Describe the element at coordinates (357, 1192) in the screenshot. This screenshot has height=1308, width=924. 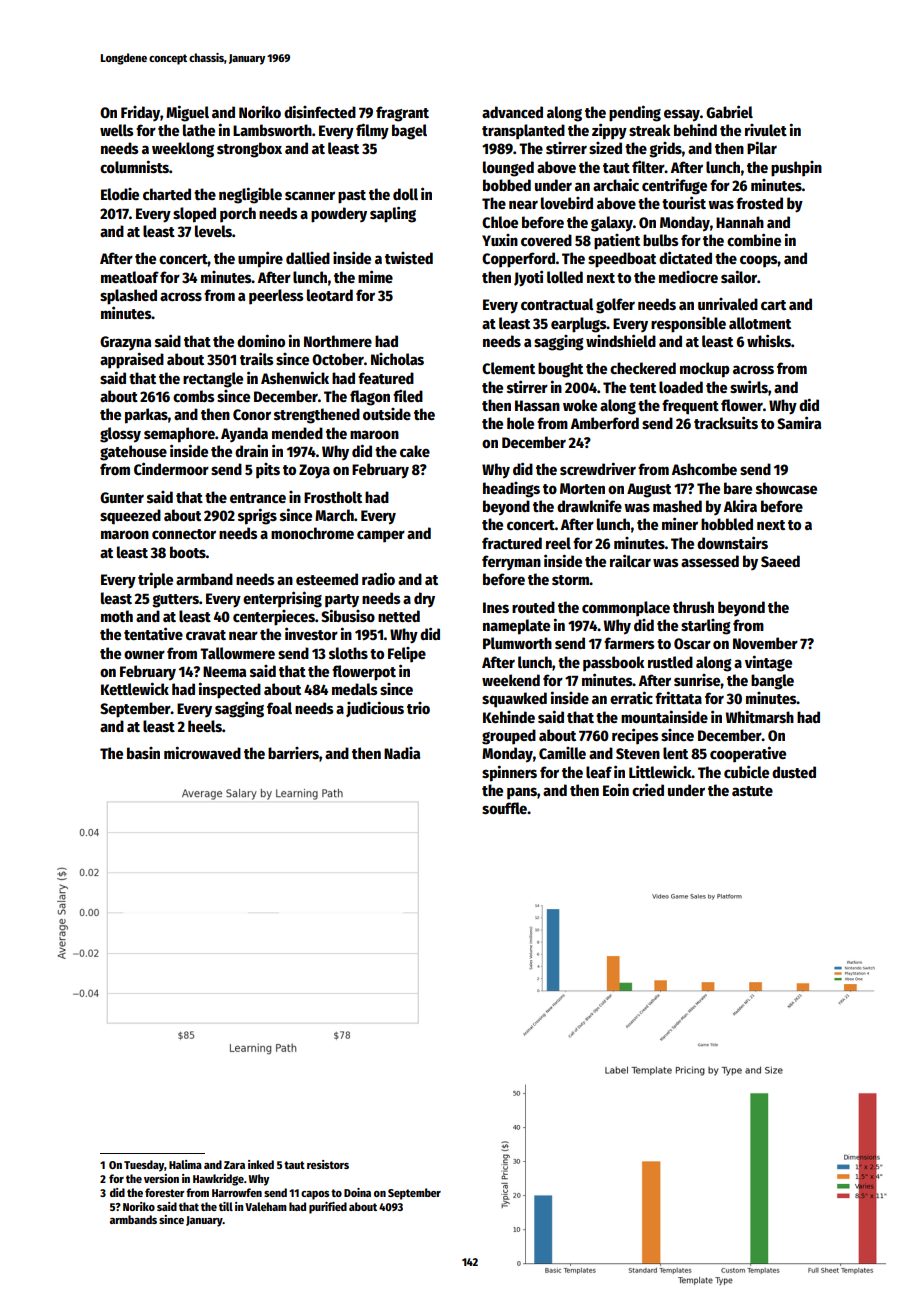
I see `Doina` at that location.
